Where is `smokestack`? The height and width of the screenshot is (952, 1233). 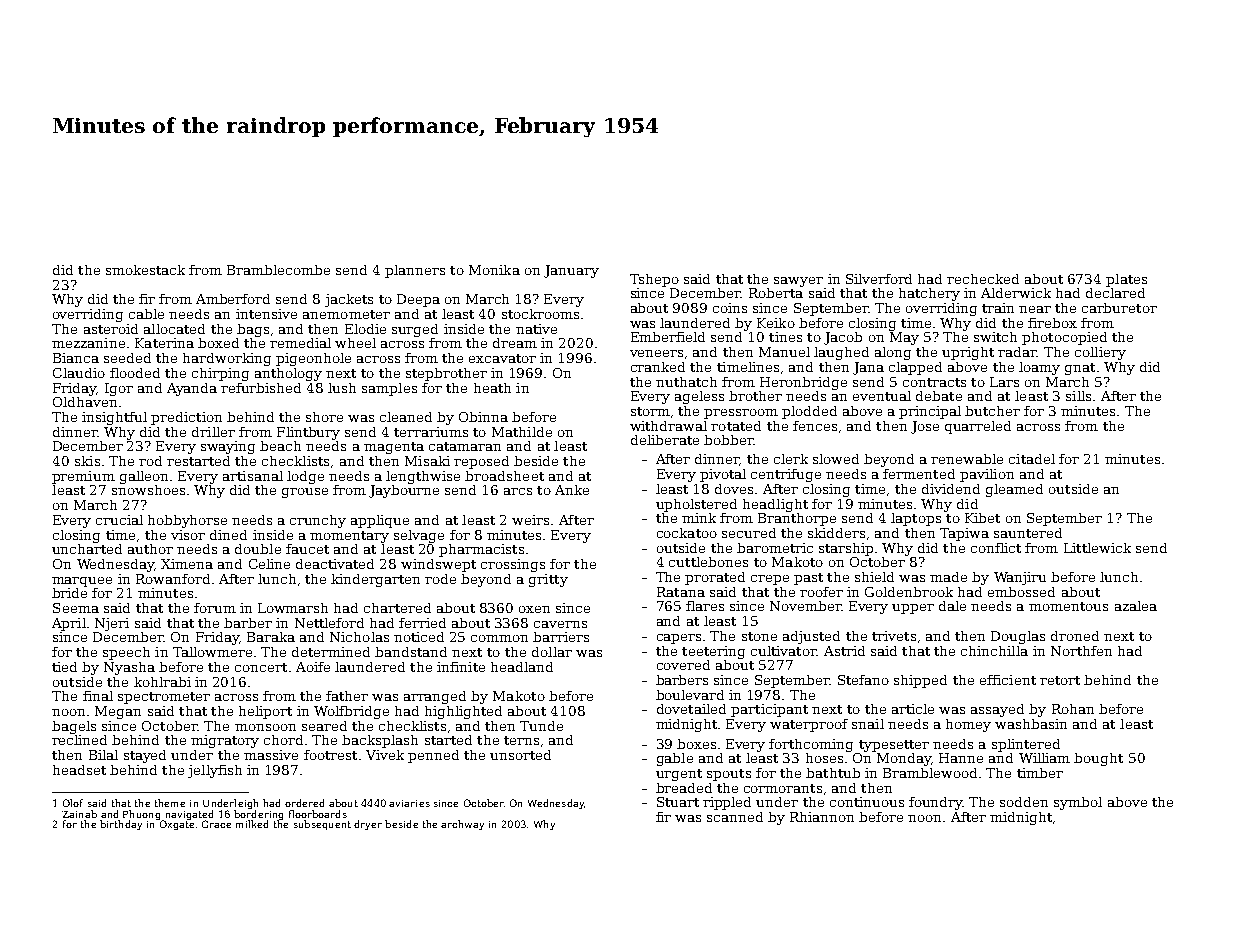
smokestack is located at coordinates (145, 270).
